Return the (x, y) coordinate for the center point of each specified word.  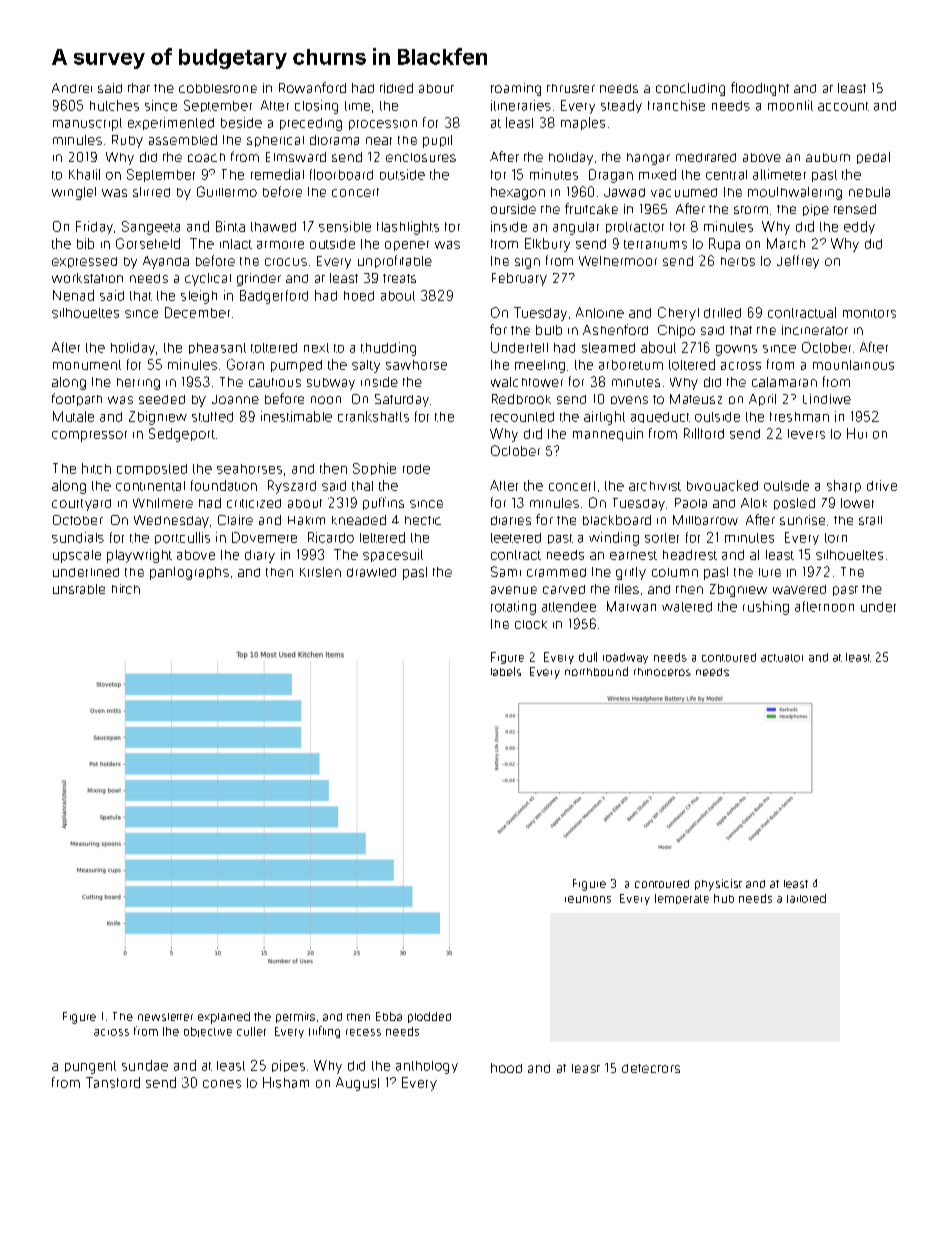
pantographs (189, 573)
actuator (782, 658)
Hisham (286, 1082)
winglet (74, 193)
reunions (588, 899)
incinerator (815, 330)
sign (527, 263)
